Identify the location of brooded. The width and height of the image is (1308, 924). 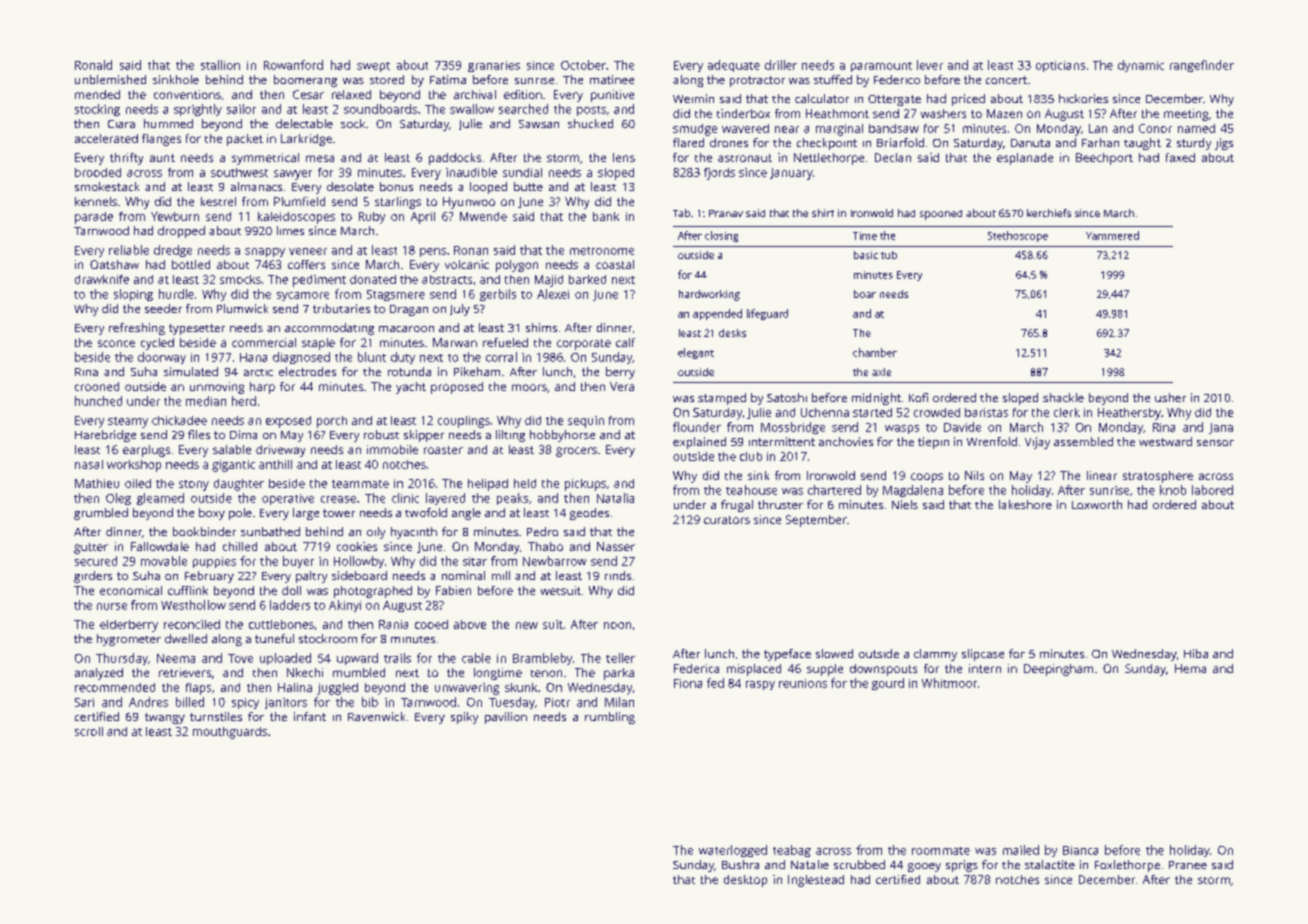
(98, 172).
